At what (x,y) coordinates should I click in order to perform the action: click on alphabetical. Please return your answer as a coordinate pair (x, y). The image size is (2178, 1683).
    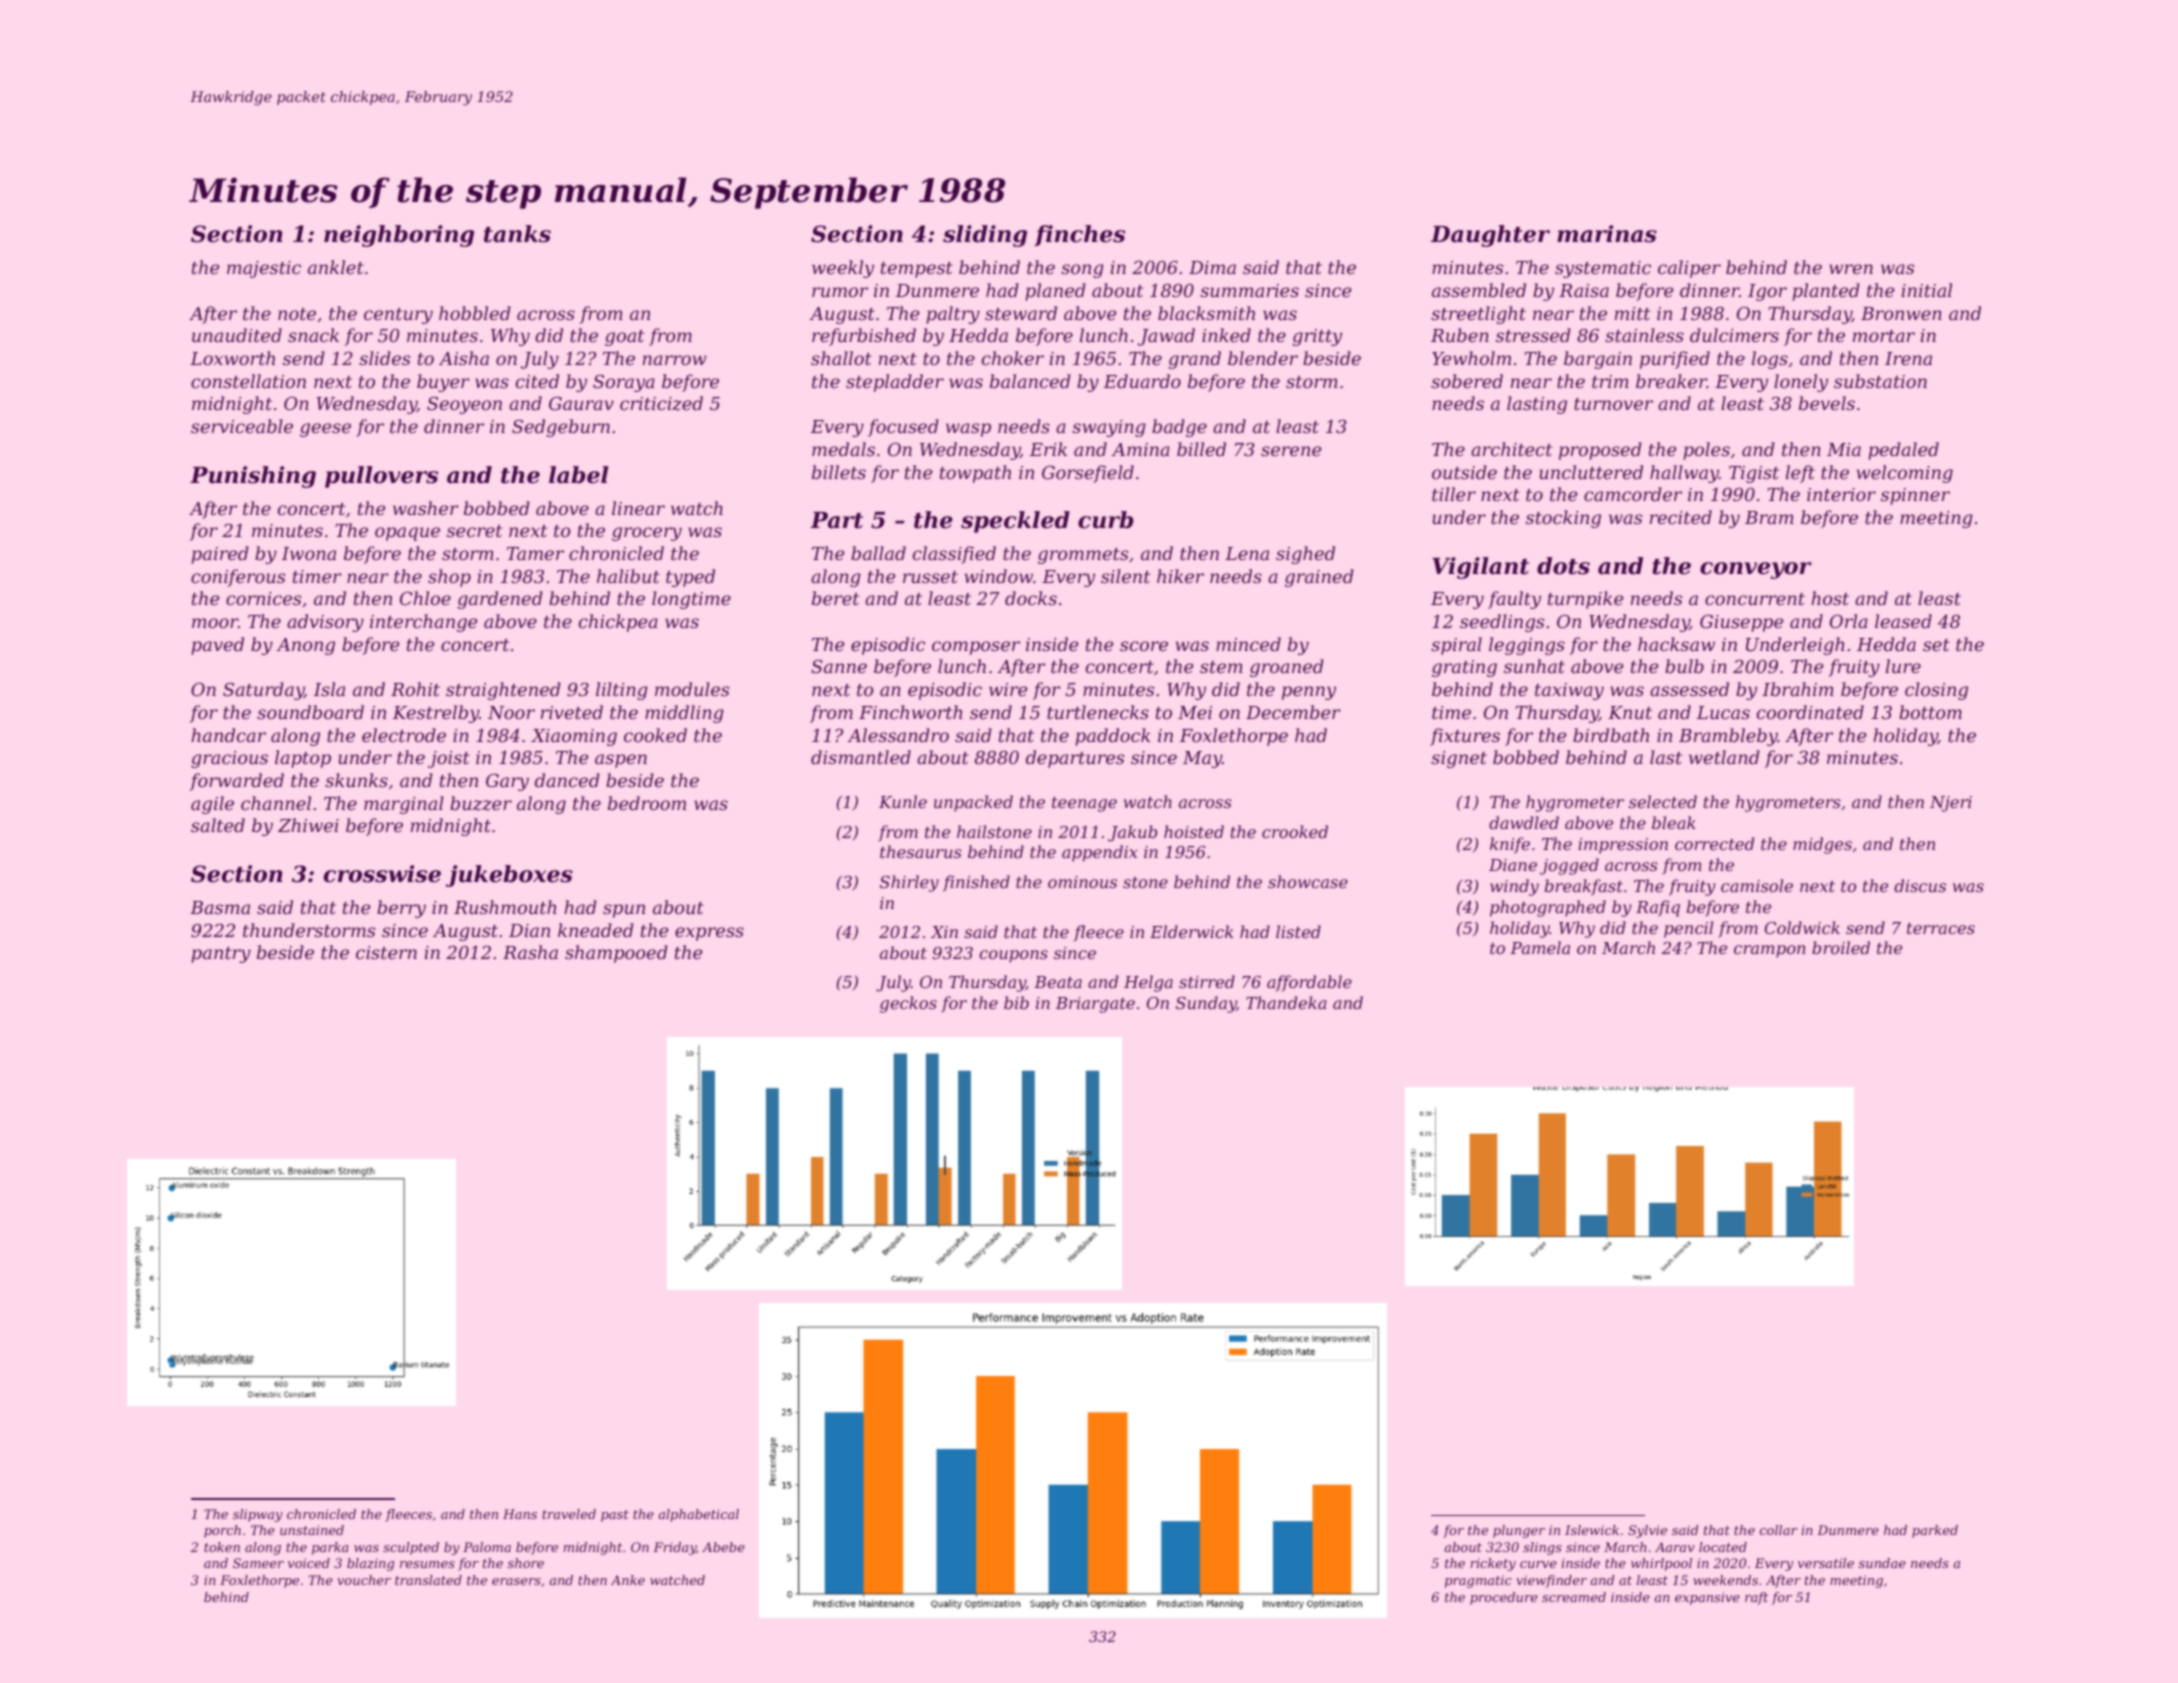
    Looking at the image, I should click on (698, 1515).
